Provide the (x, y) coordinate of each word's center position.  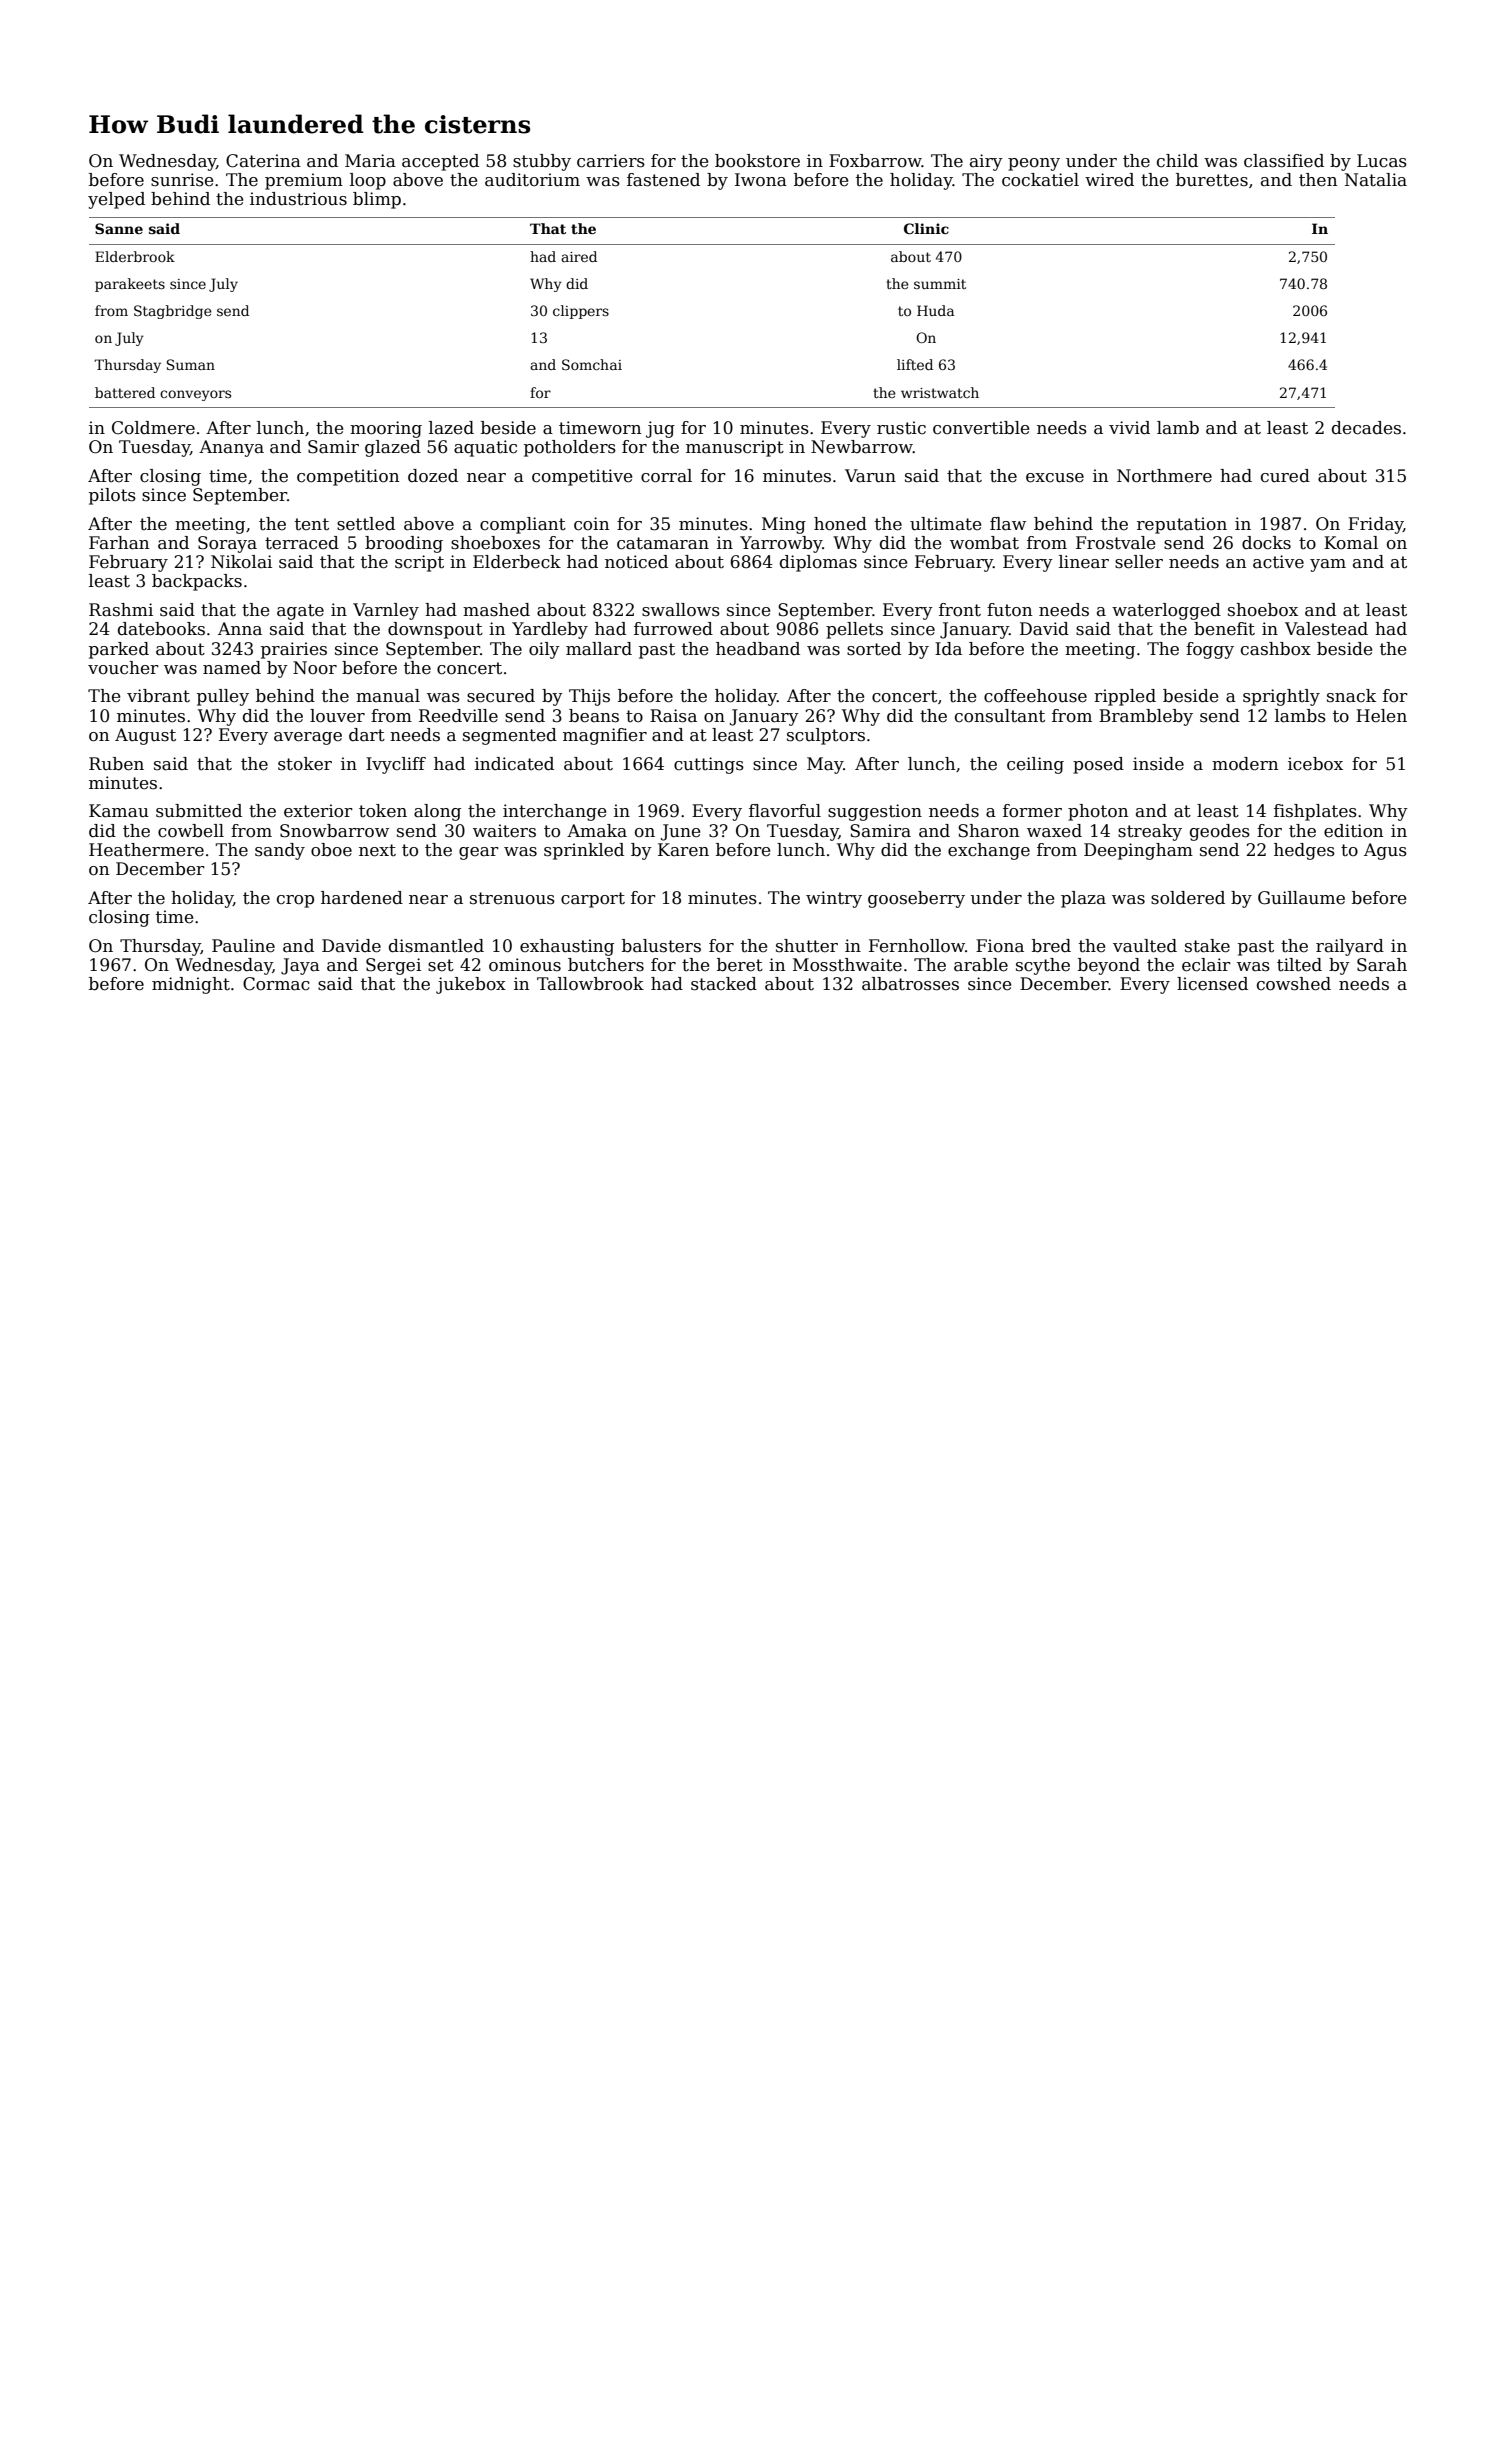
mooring (386, 429)
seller (1139, 562)
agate (300, 612)
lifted (915, 364)
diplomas (818, 563)
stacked (724, 984)
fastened (663, 180)
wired (1109, 180)
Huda (935, 310)
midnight (191, 985)
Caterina (263, 161)
